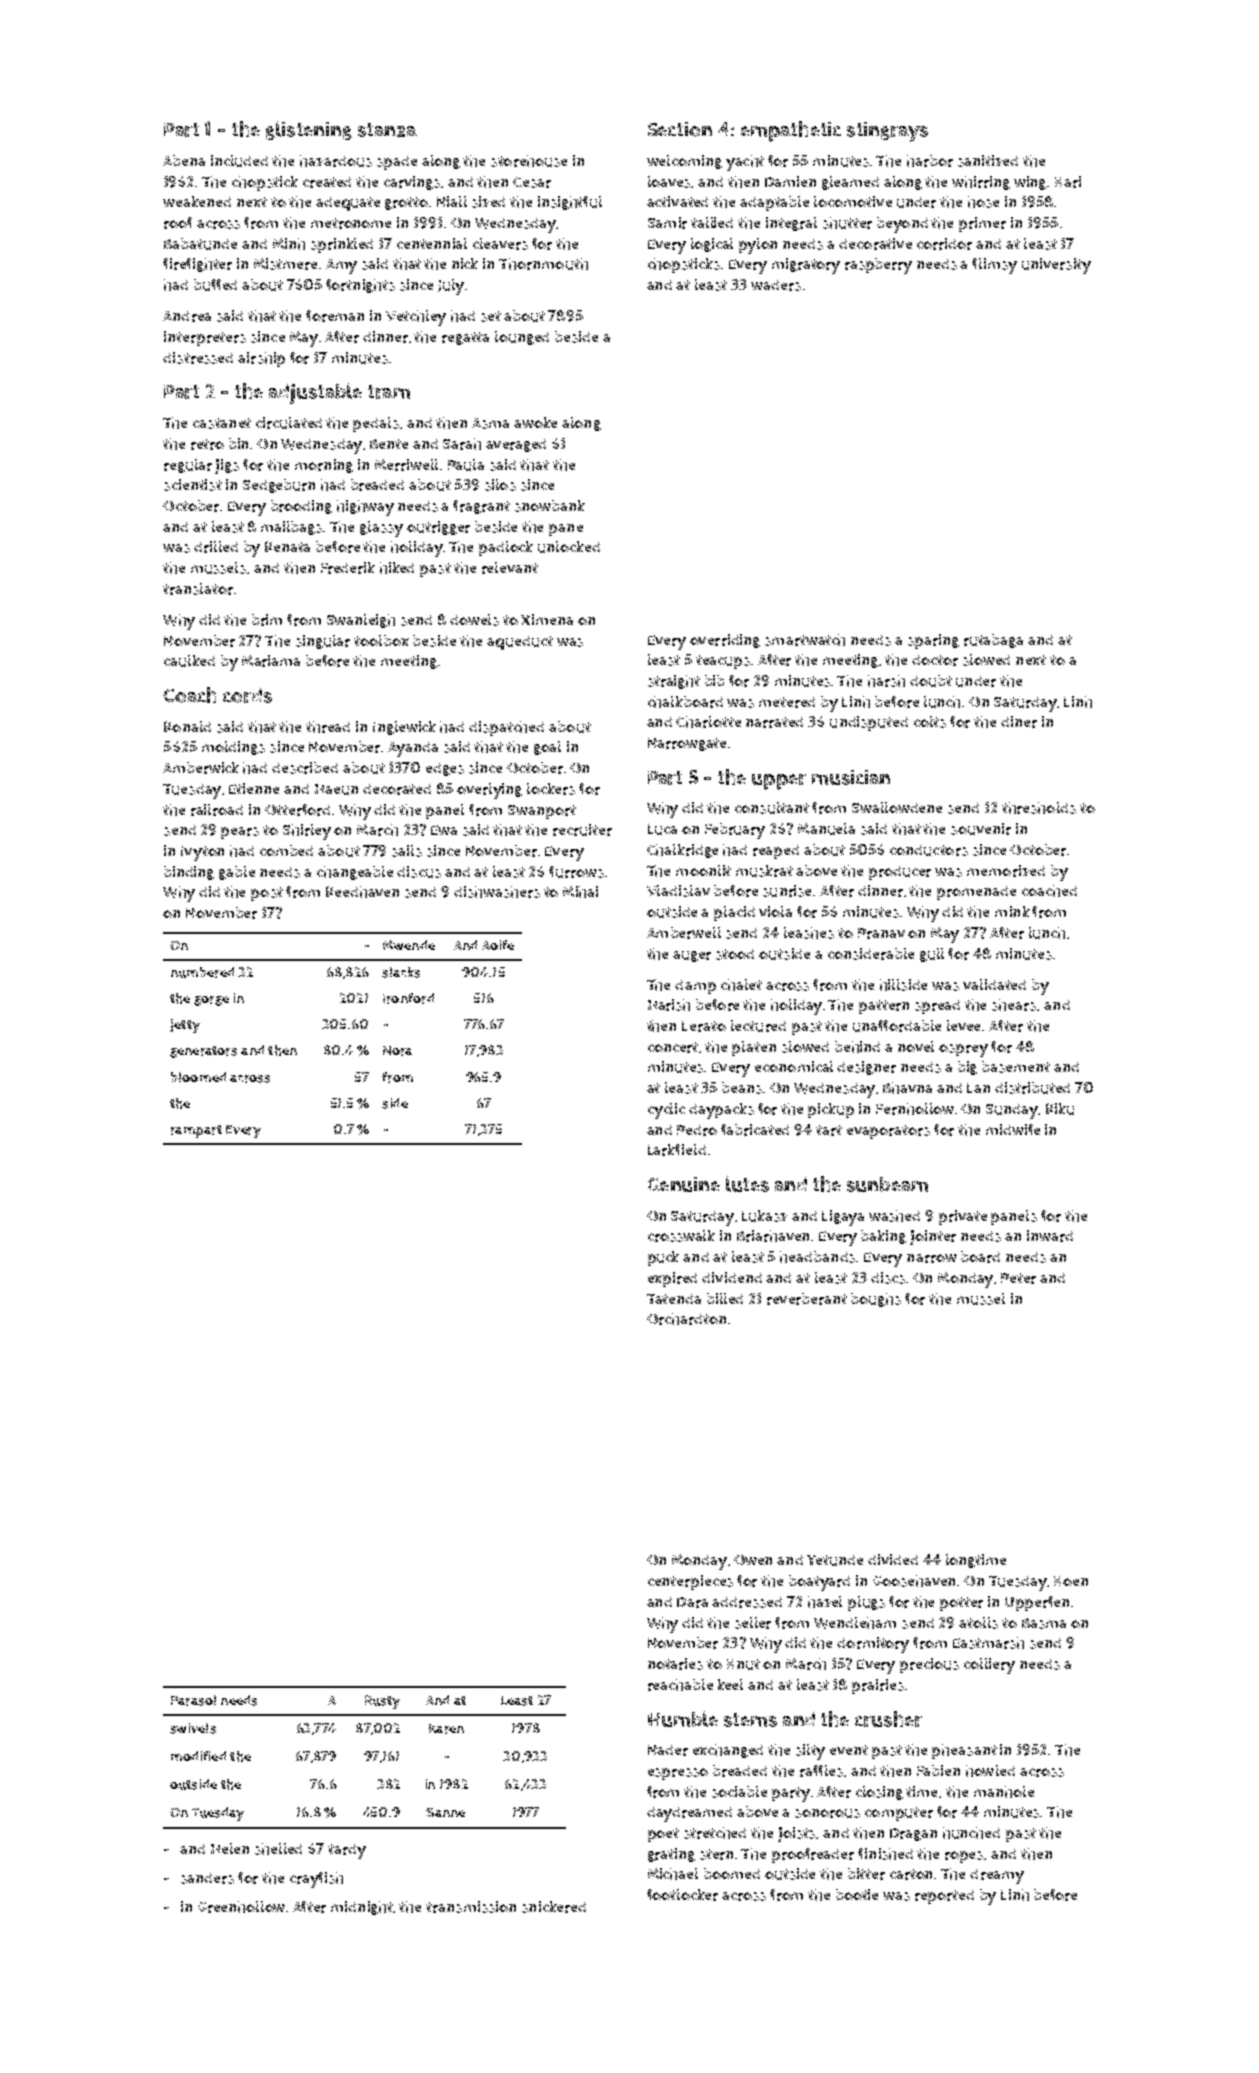  I want to click on Parasol, so click(193, 1700).
